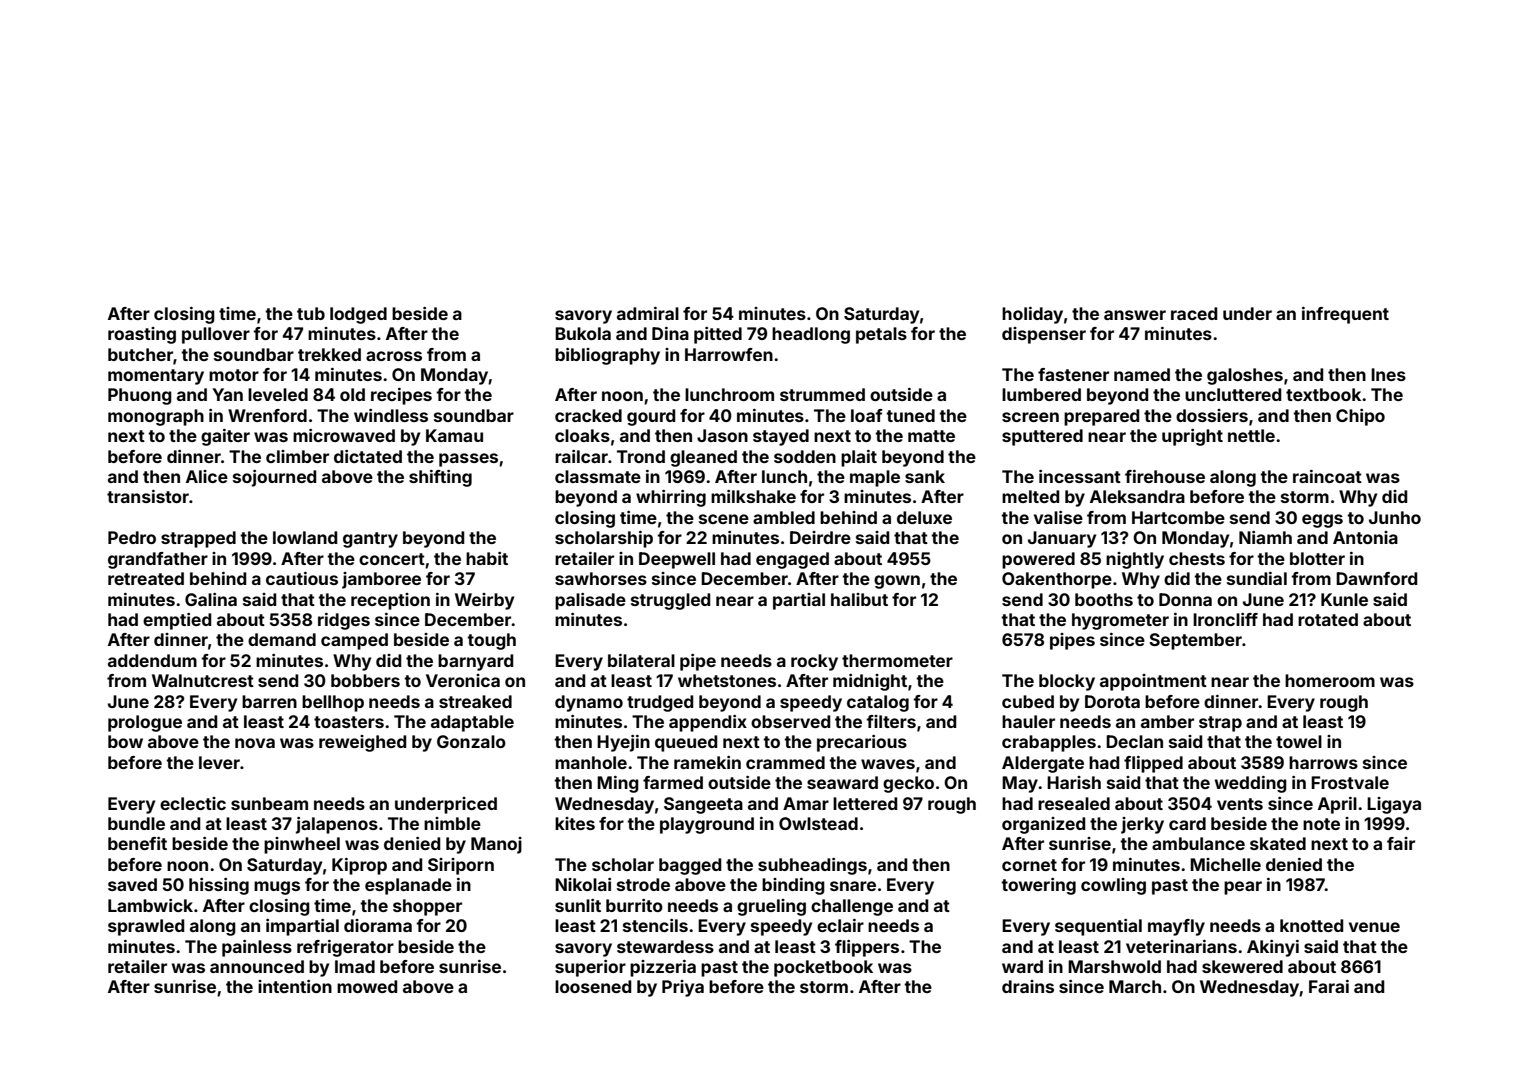 This image has width=1532, height=1084. Describe the element at coordinates (870, 682) in the image. I see `midnight` at that location.
